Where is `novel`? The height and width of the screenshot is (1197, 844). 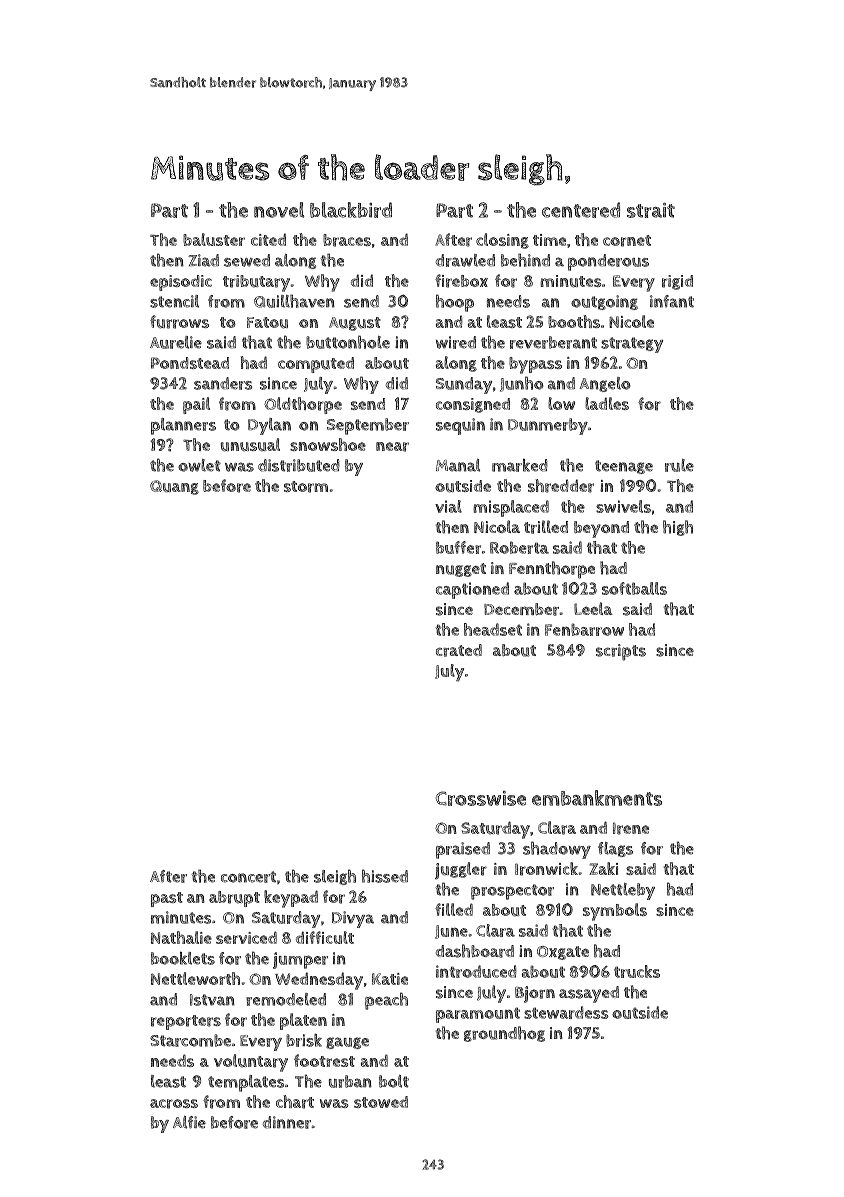 novel is located at coordinates (279, 210).
